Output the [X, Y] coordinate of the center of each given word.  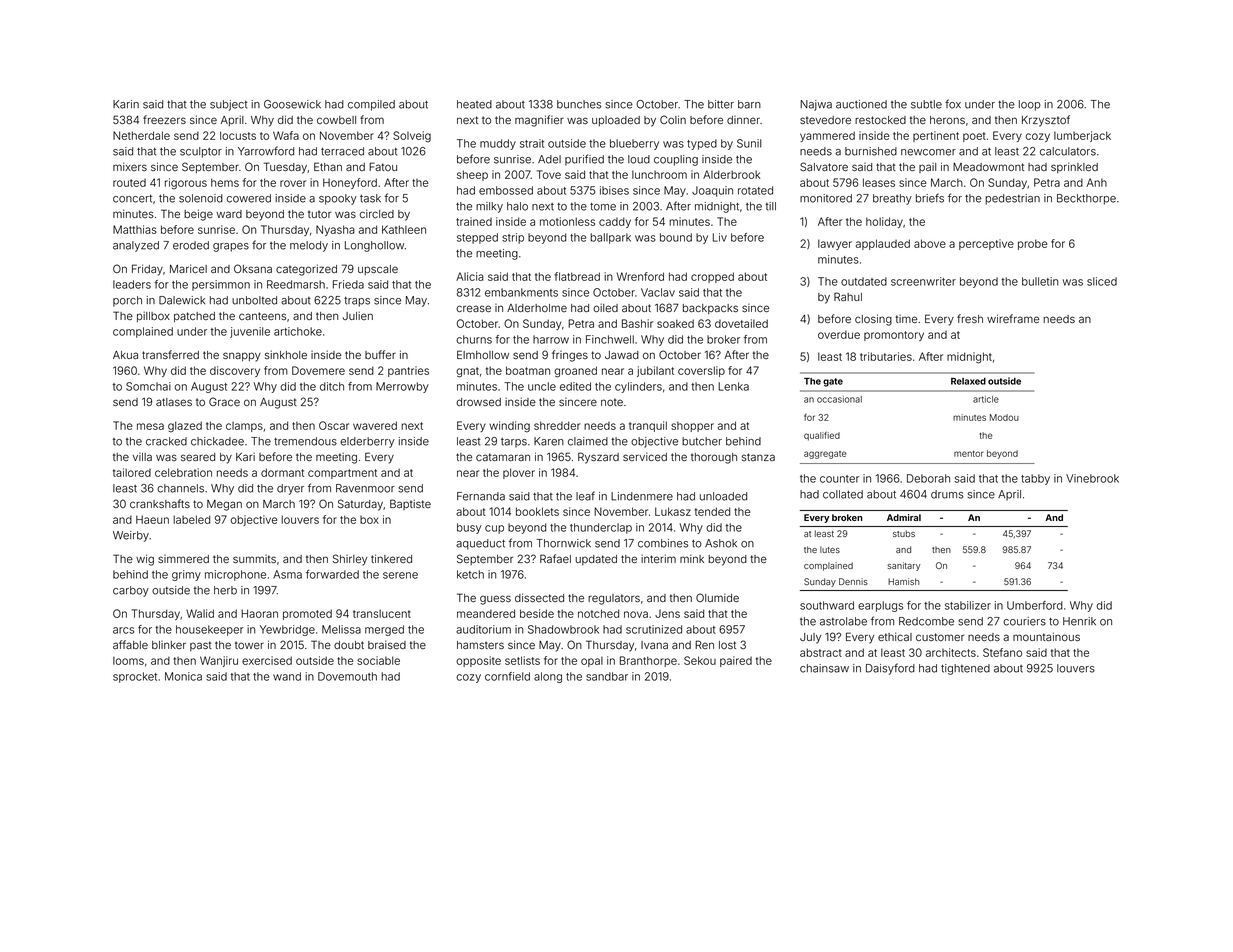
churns [474, 339]
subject [229, 105]
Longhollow [374, 246]
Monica [183, 676]
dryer [290, 489]
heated [474, 104]
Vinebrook [1092, 478]
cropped [712, 277]
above [930, 243]
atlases [174, 402]
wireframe [1013, 318]
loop [1030, 105]
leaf [585, 496]
